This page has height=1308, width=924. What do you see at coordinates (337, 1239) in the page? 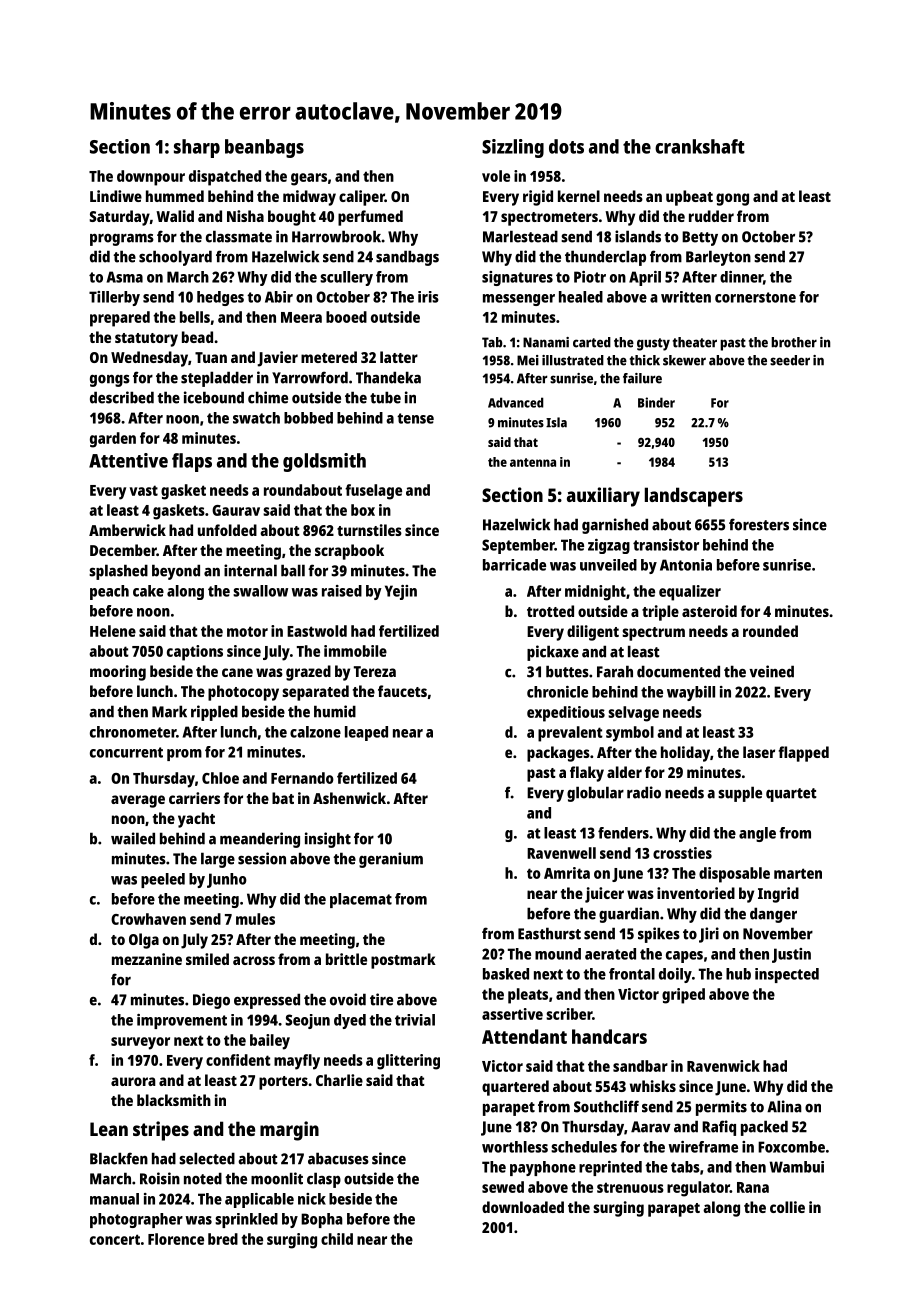
I see `child` at bounding box center [337, 1239].
